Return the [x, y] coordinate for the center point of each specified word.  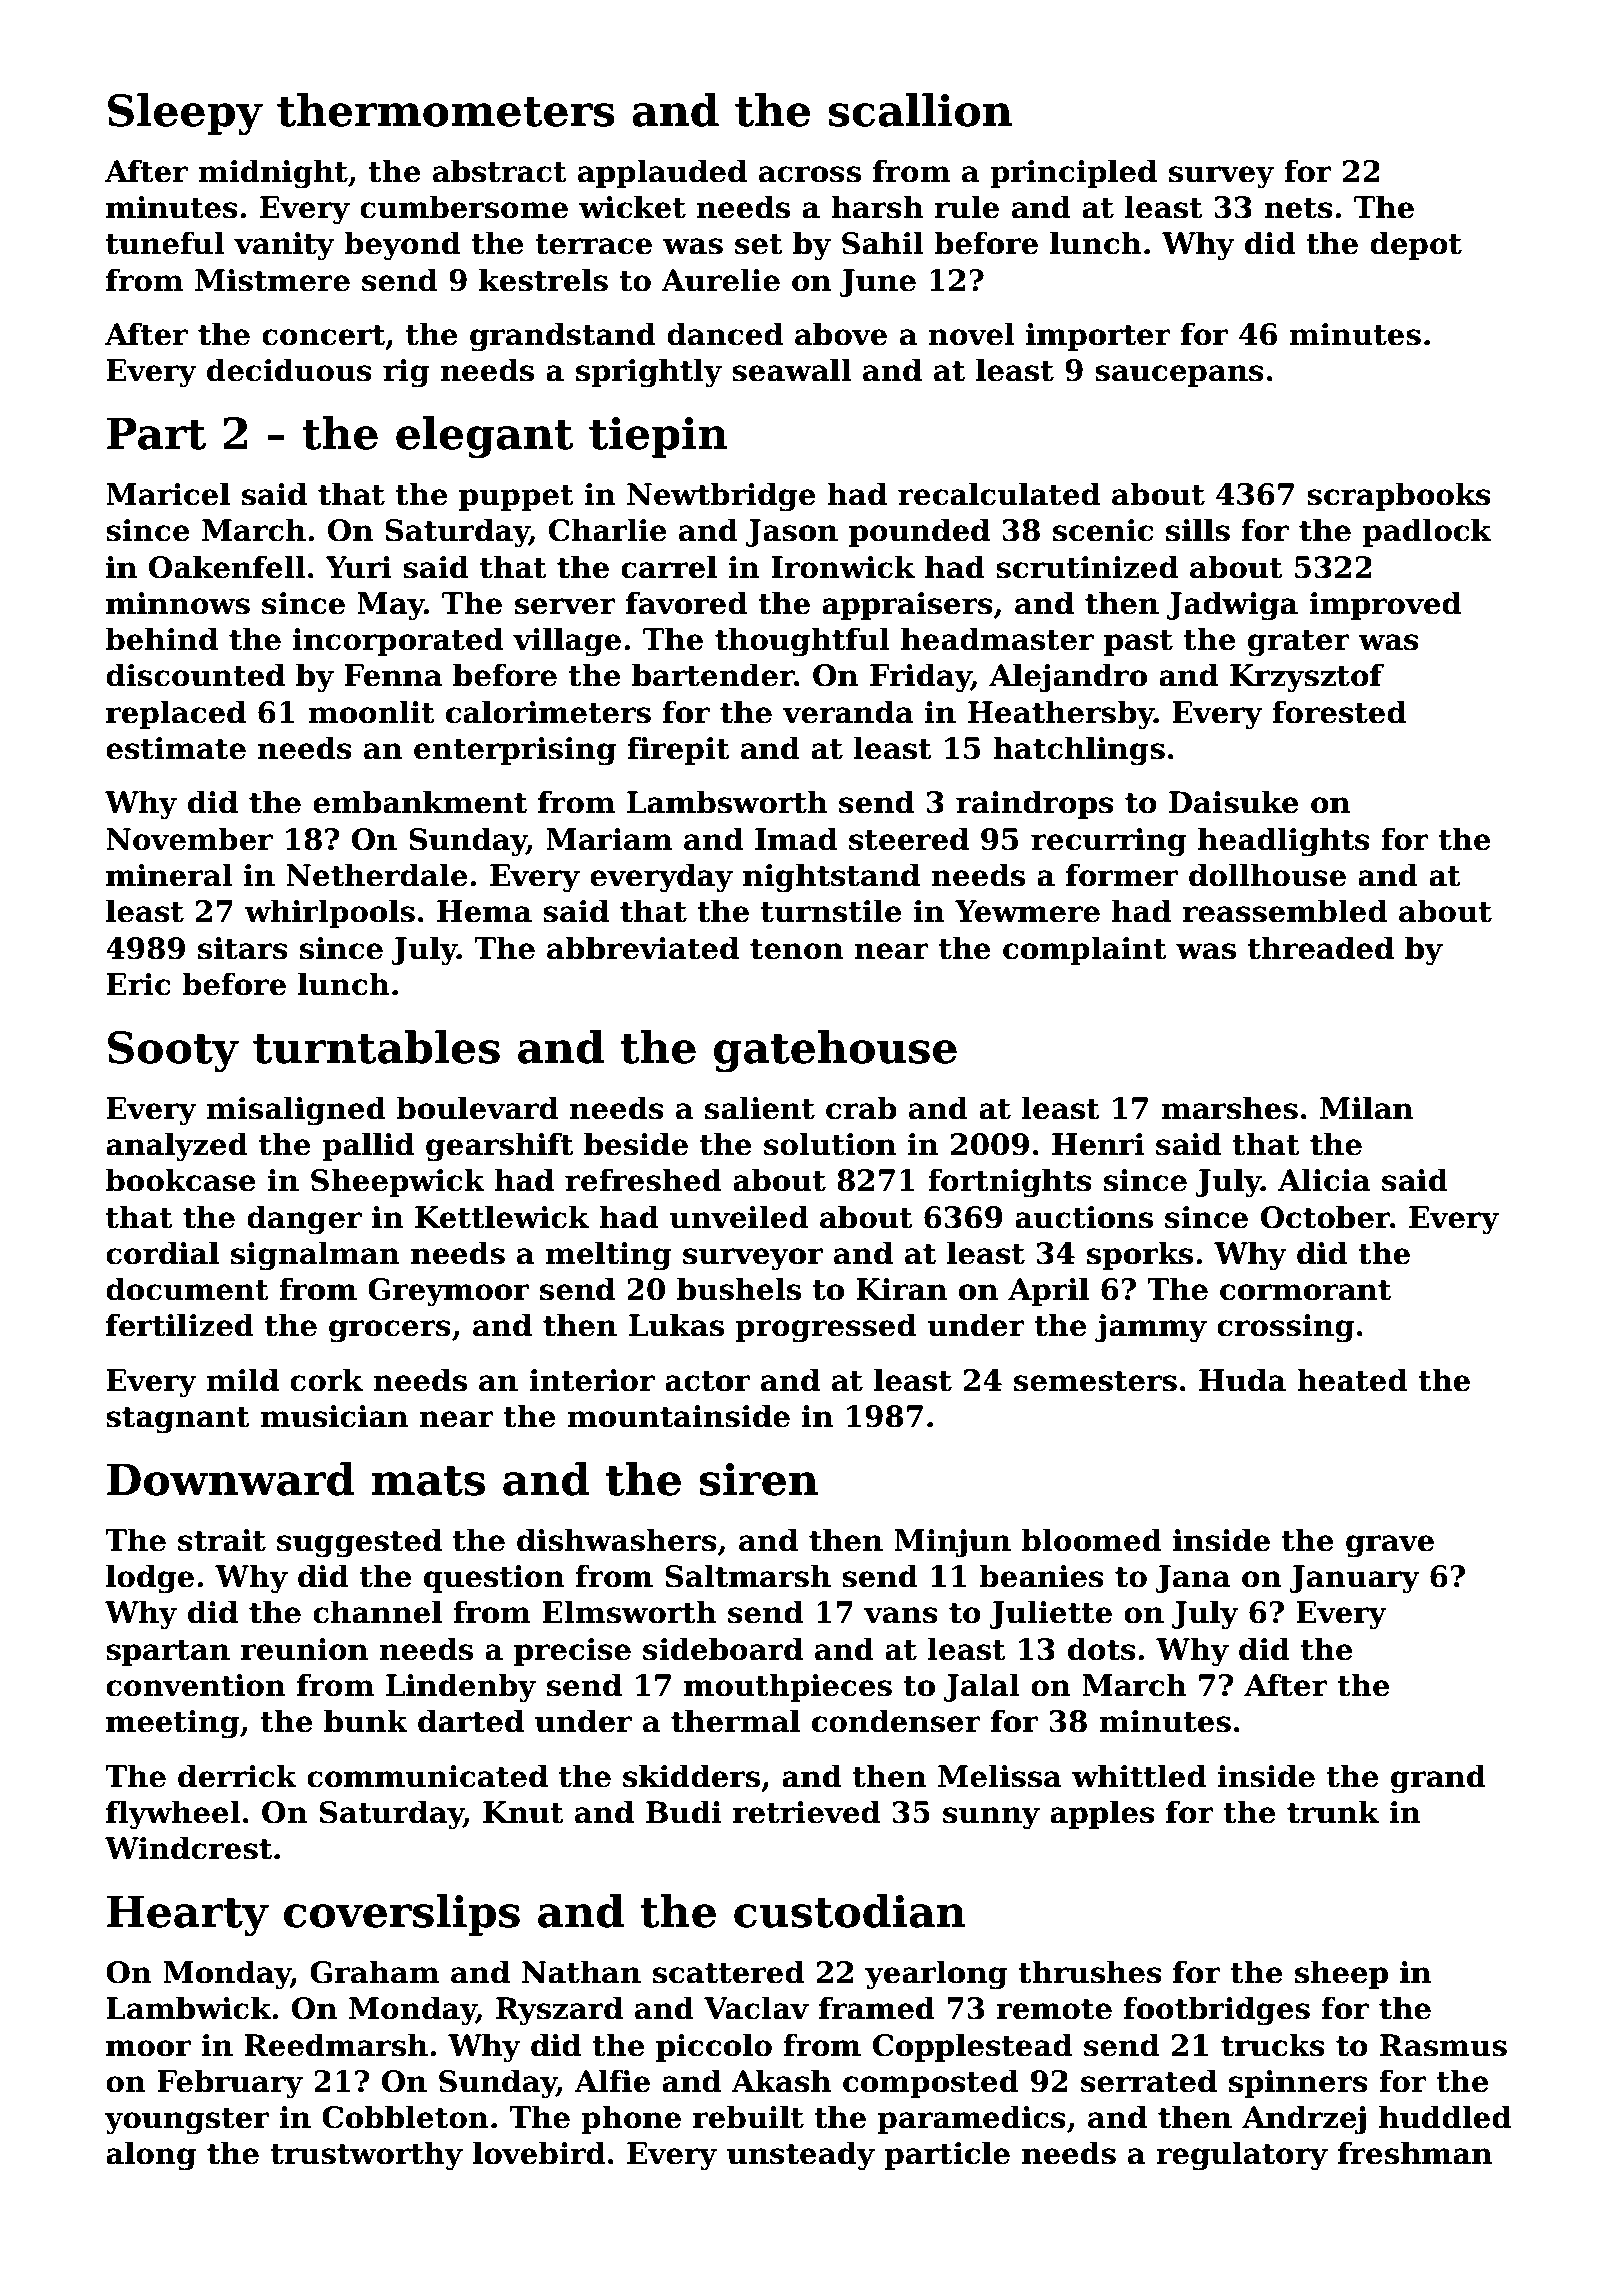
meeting [172, 1724]
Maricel [168, 494]
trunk [1333, 1812]
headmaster [997, 639]
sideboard [723, 1649]
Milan [1366, 1108]
